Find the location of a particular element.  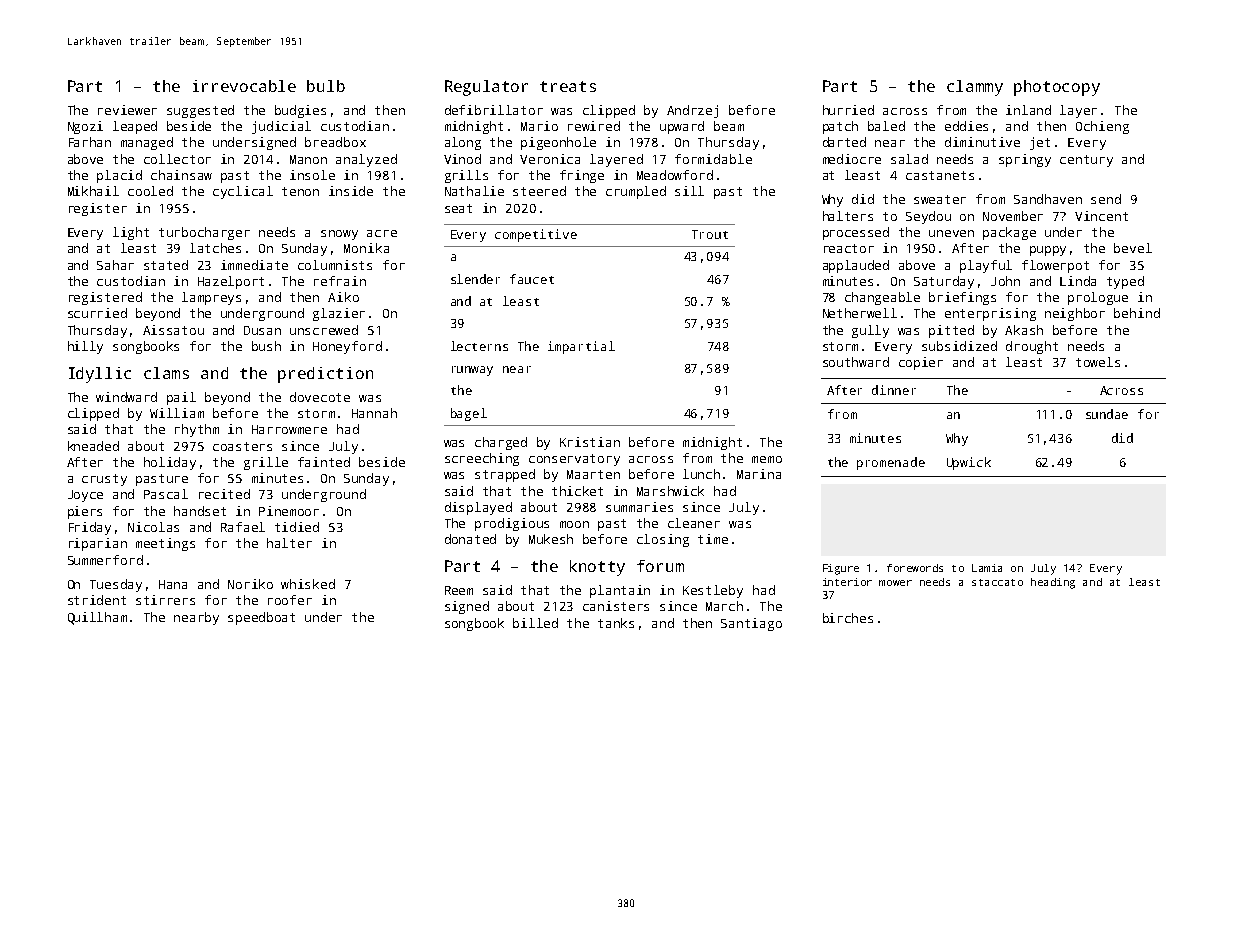

Regulator is located at coordinates (486, 88).
